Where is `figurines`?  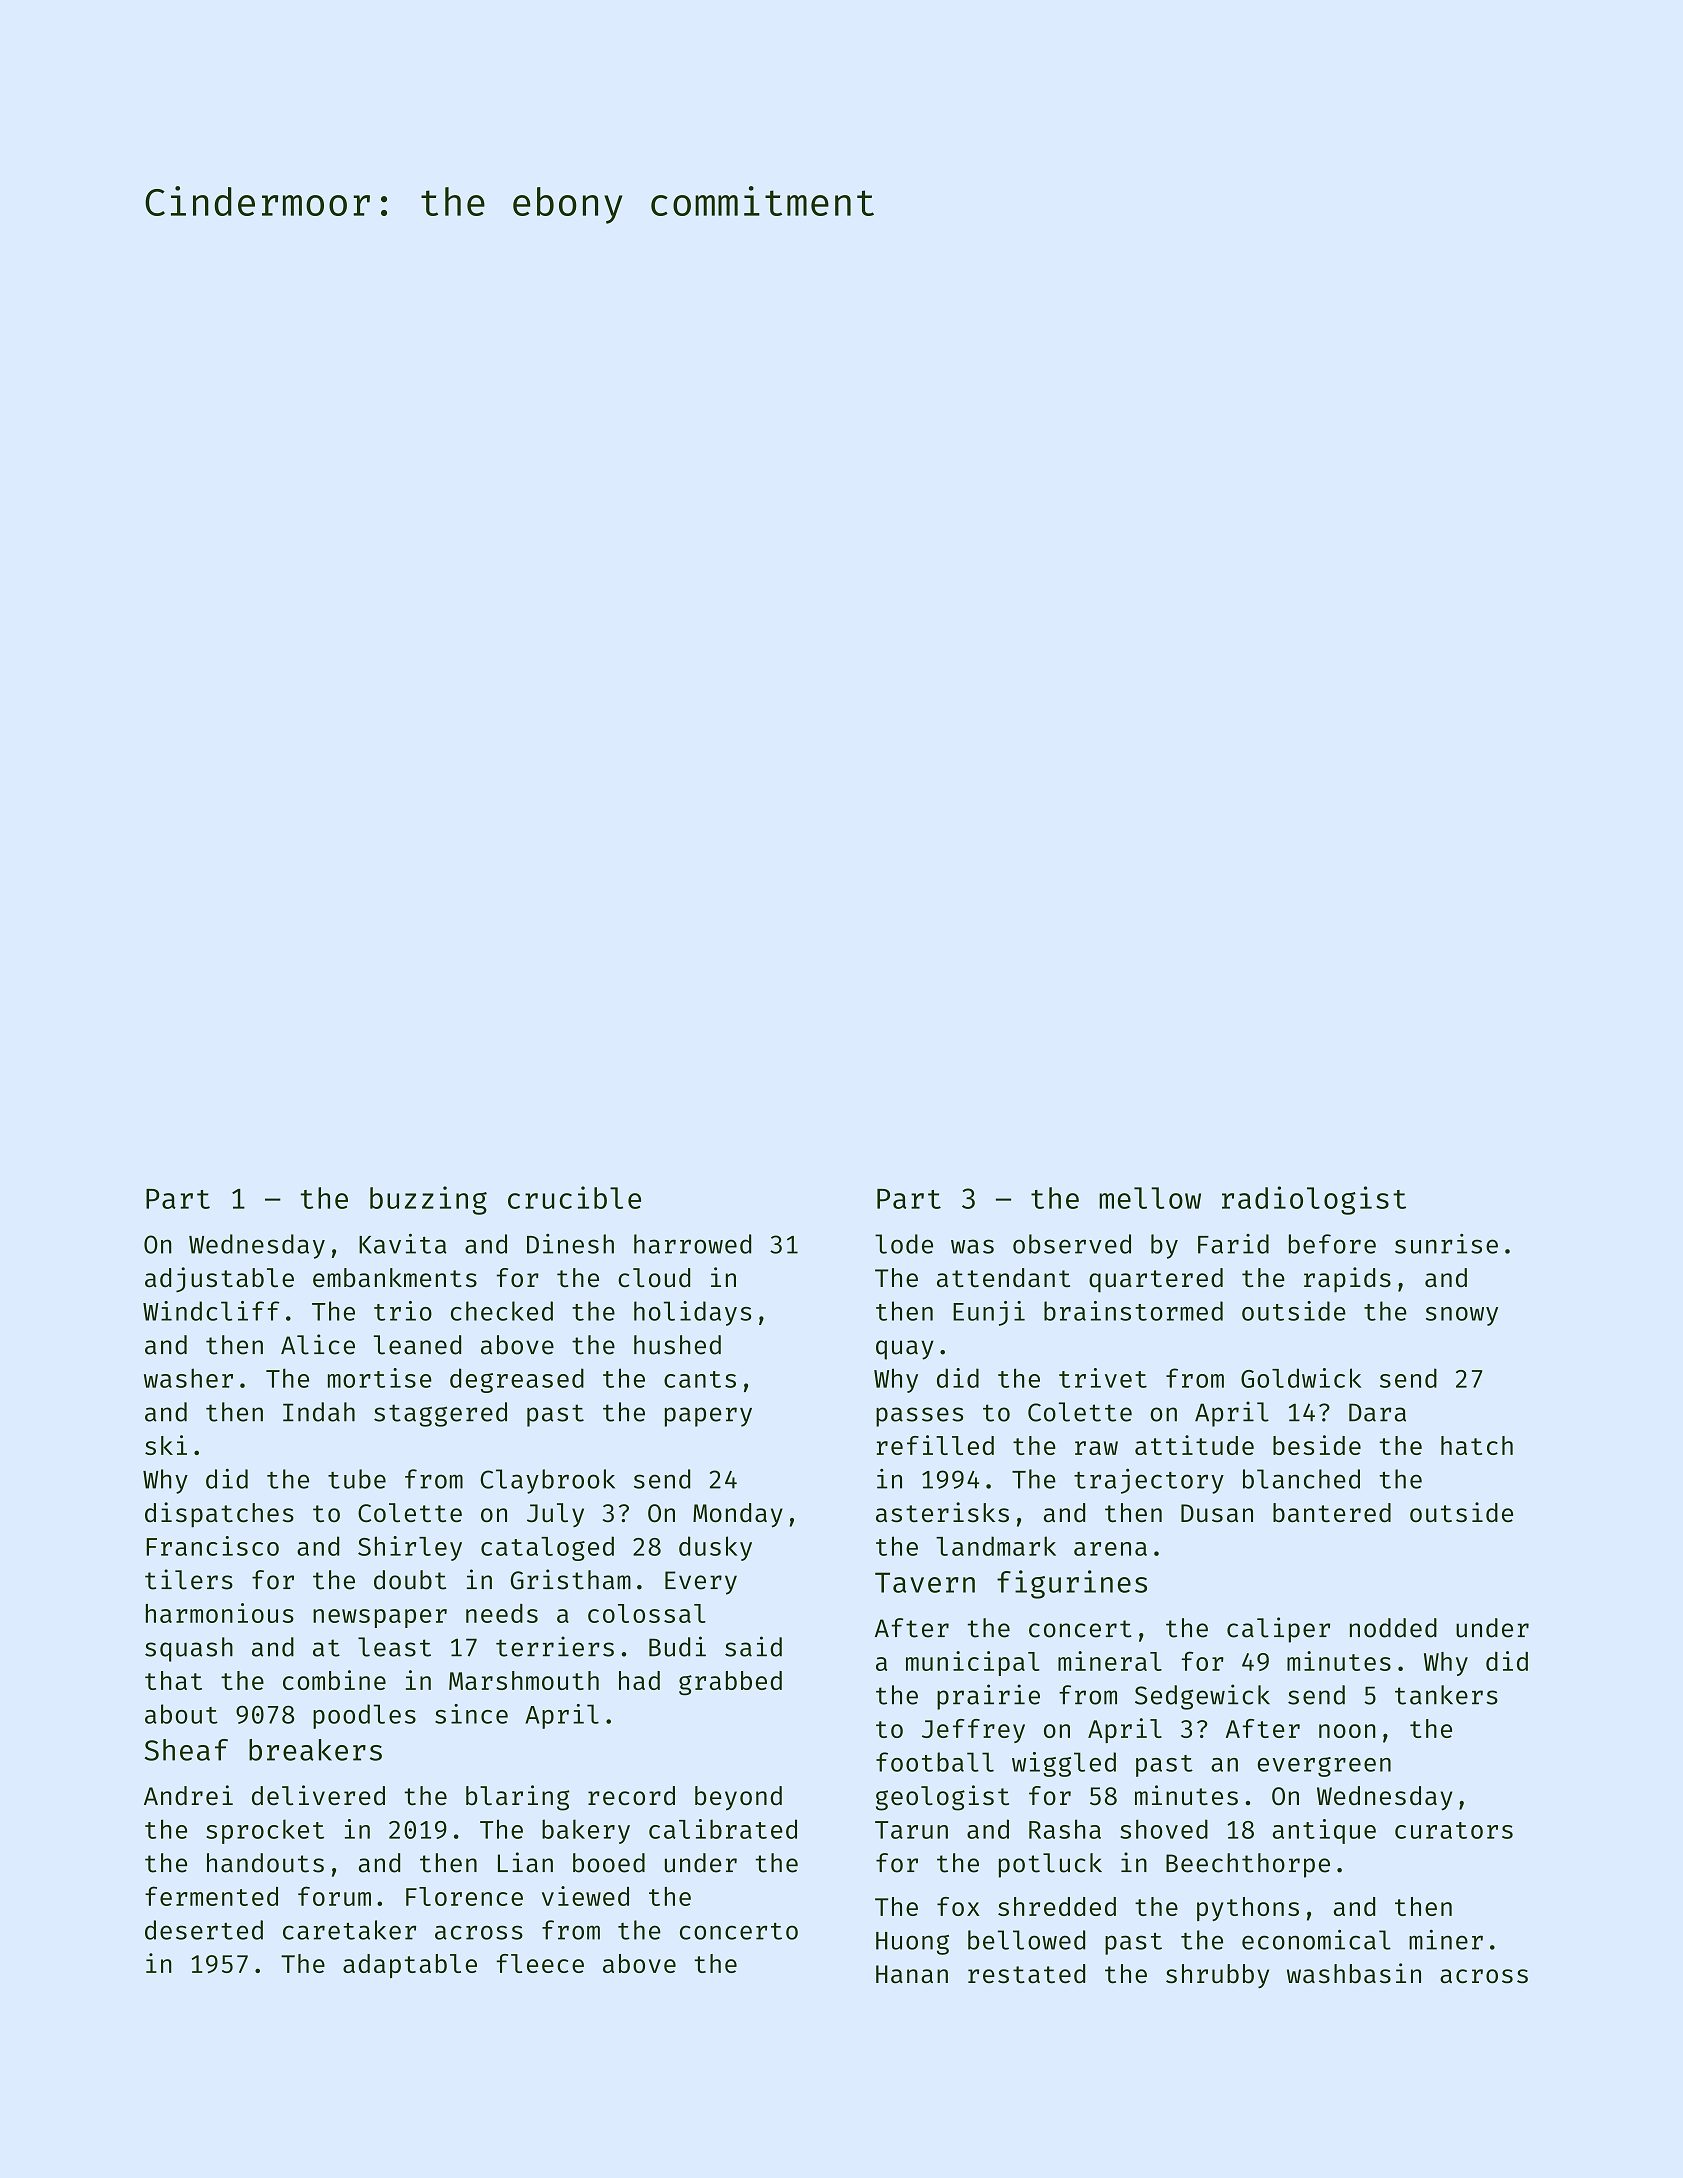
figurines is located at coordinates (1072, 1584).
